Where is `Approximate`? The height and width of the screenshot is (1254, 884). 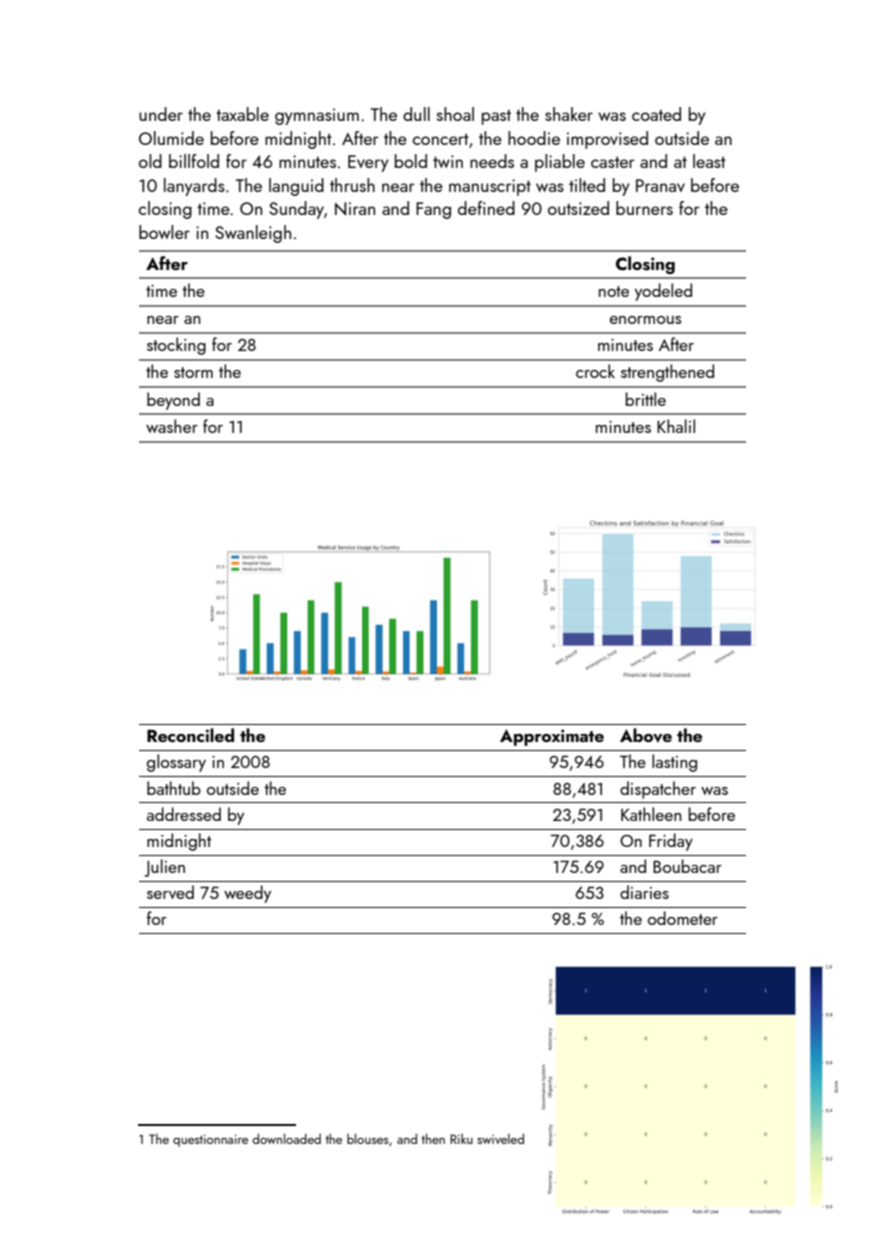 Approximate is located at coordinates (552, 737).
